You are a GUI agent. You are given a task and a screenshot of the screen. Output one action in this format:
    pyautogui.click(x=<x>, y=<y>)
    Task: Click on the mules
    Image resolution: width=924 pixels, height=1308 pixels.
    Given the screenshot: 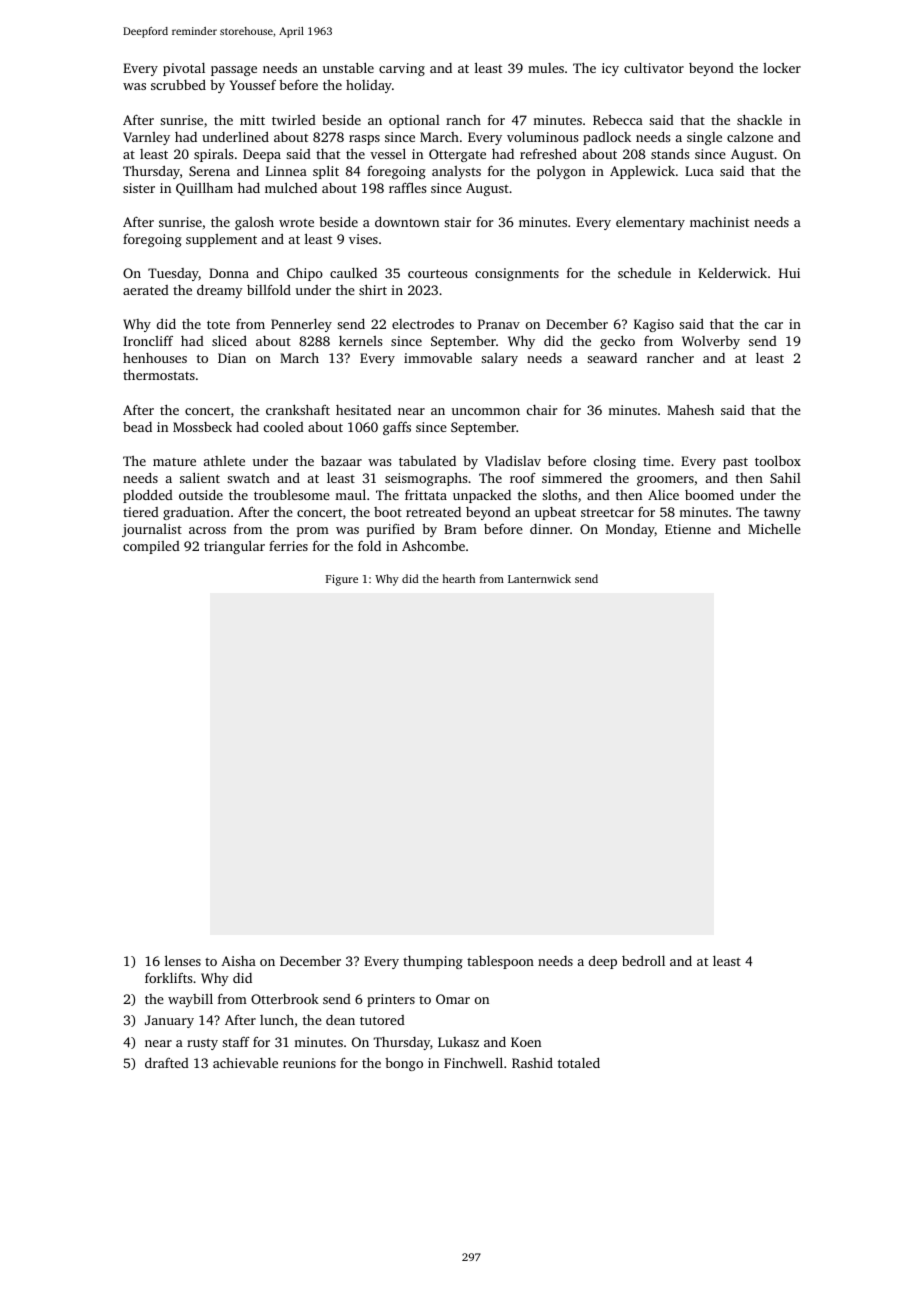 What is the action you would take?
    pyautogui.click(x=546, y=68)
